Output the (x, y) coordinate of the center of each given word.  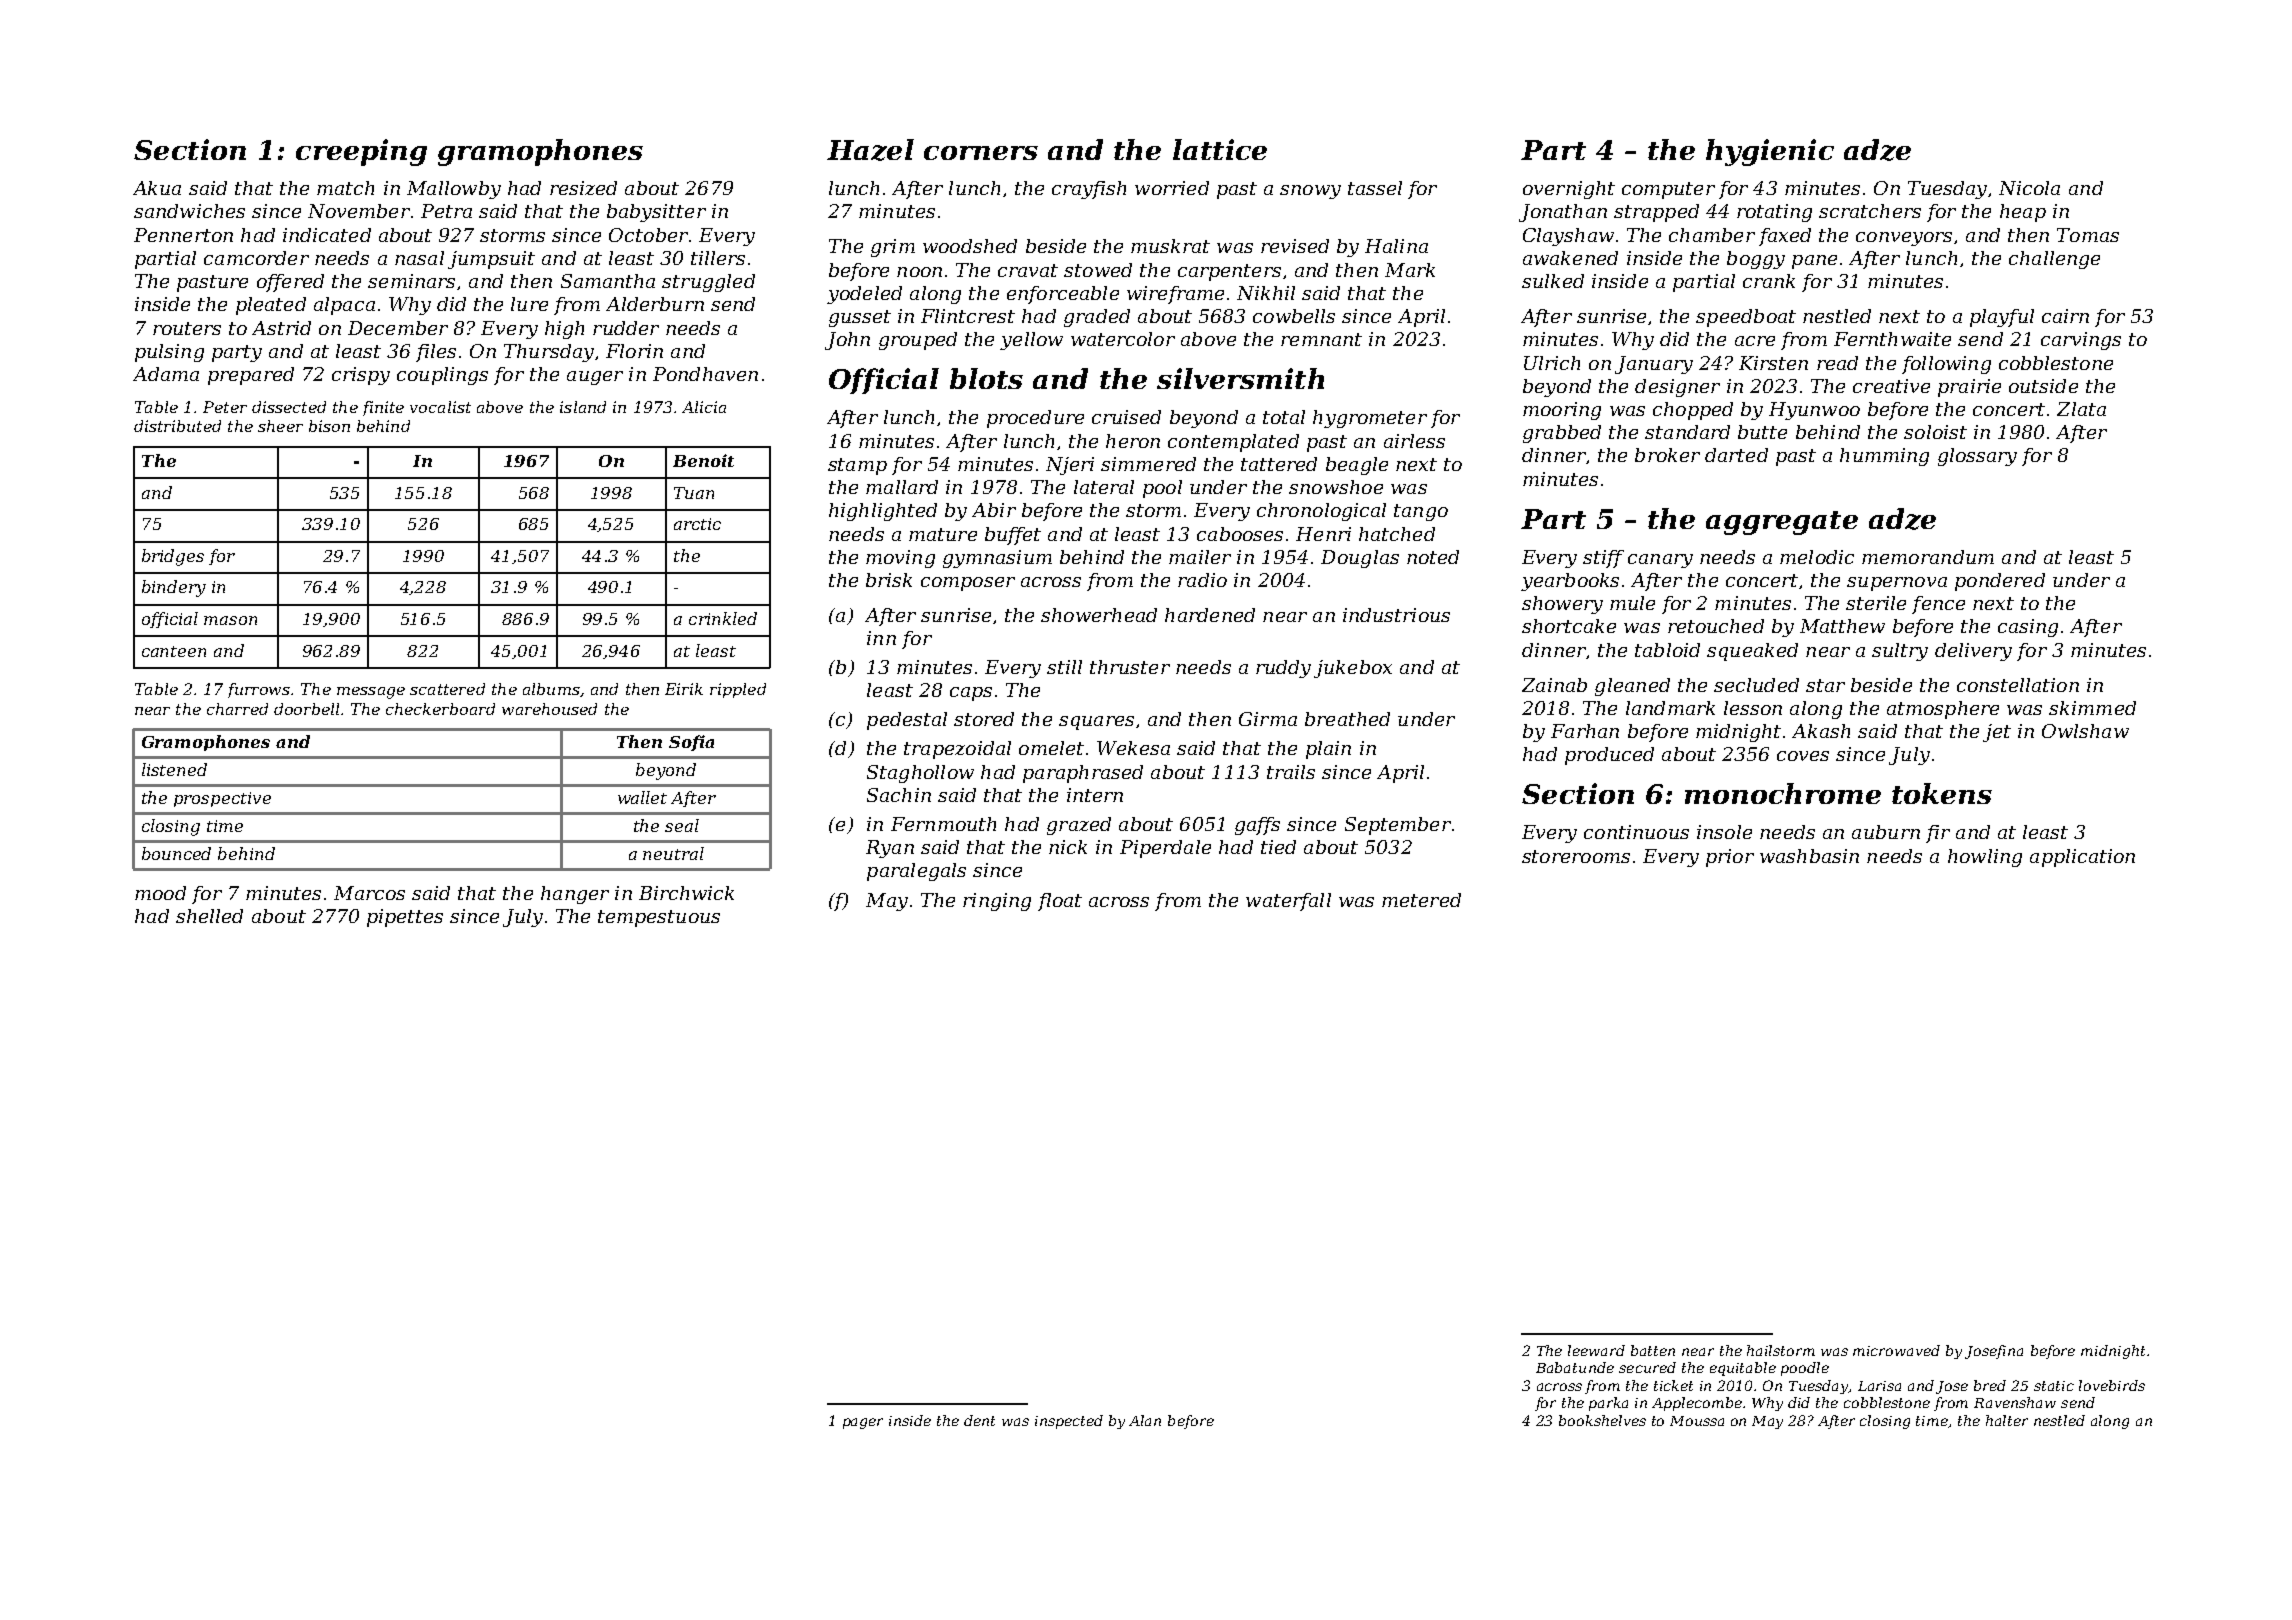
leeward (1596, 1350)
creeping (361, 152)
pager (863, 1423)
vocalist (440, 407)
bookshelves (1602, 1420)
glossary (1977, 457)
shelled (209, 916)
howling (1985, 858)
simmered (1148, 464)
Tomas (2088, 235)
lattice (1220, 149)
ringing (997, 902)
